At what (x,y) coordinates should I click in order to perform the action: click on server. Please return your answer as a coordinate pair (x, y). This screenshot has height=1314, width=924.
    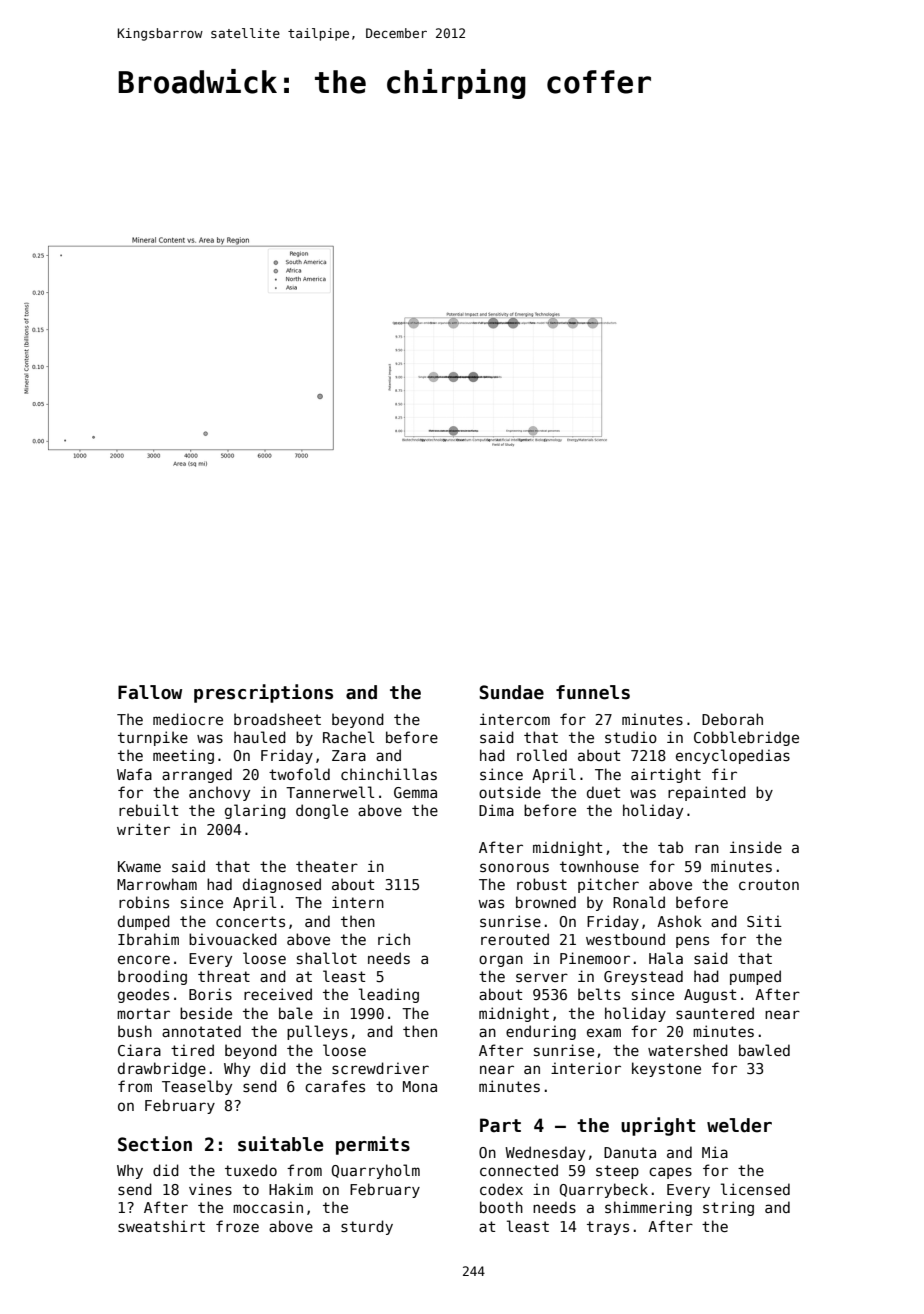
    Looking at the image, I should click on (542, 977).
